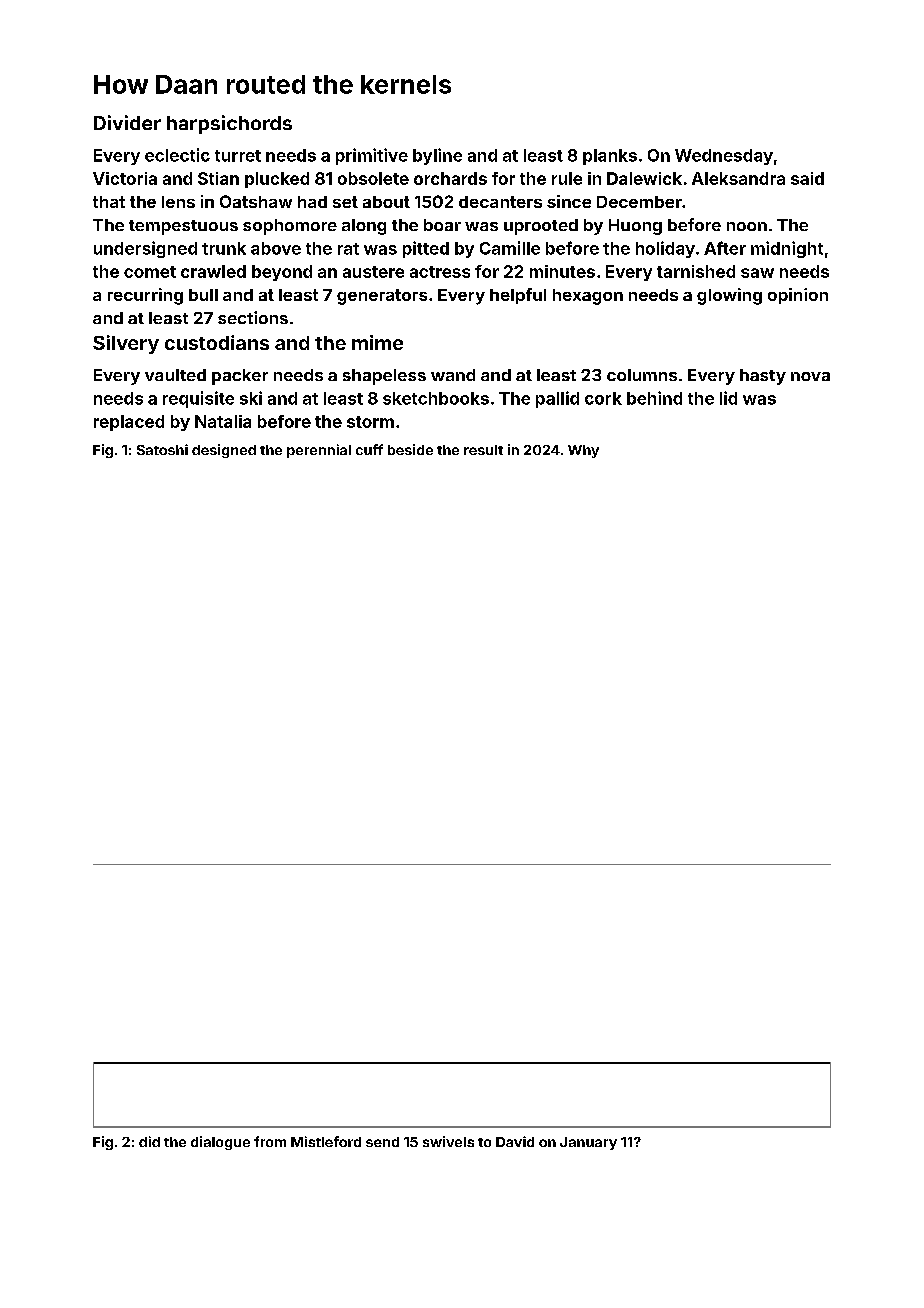 The width and height of the document is (924, 1308). Describe the element at coordinates (369, 449) in the document. I see `cuff` at that location.
